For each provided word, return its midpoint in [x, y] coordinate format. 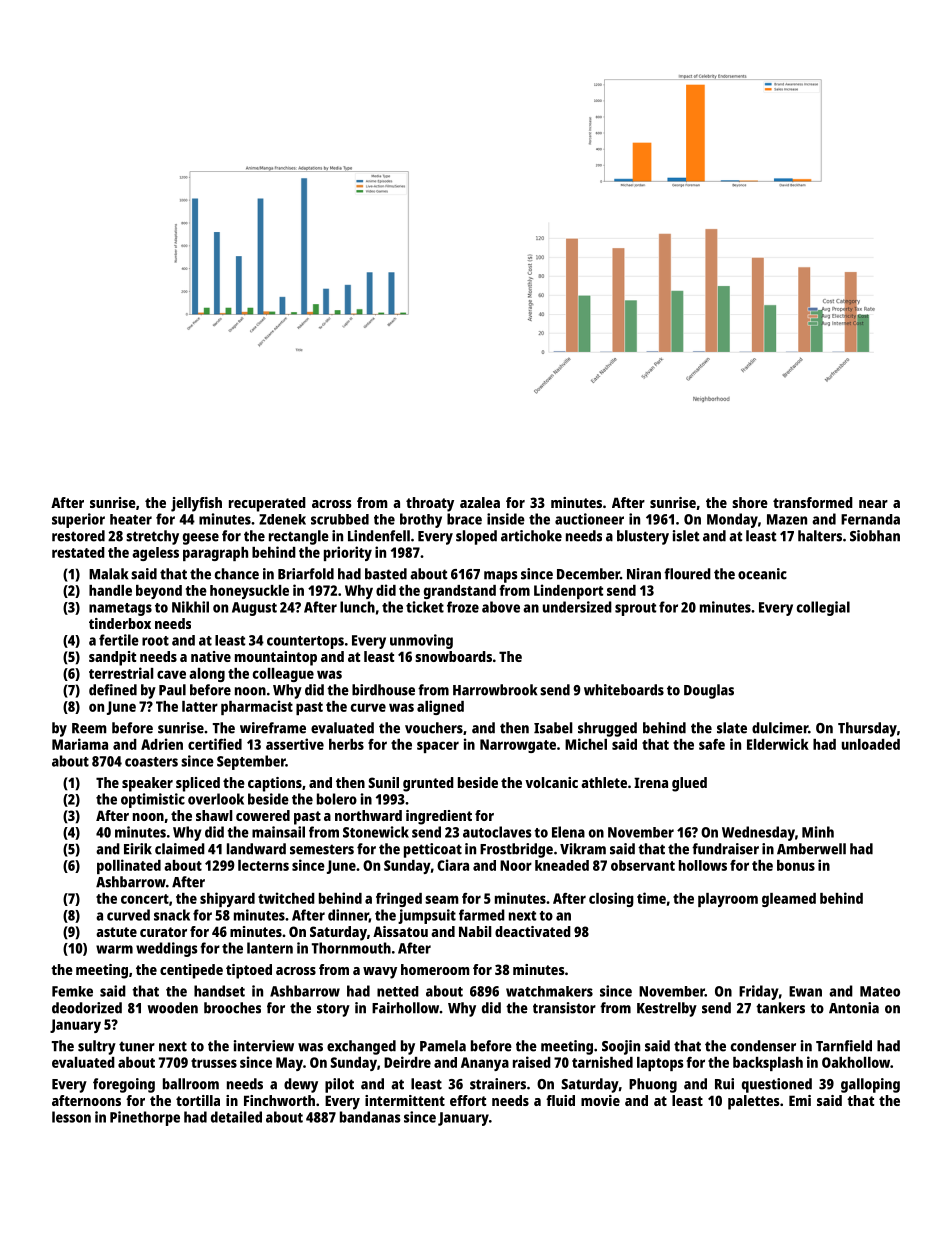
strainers [498, 1084]
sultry [97, 1047]
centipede [191, 971]
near [873, 504]
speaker [147, 784]
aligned [440, 707]
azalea [480, 502]
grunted [428, 784]
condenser [763, 1046]
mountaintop [276, 658]
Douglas [709, 691]
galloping [870, 1085]
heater [131, 519]
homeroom [435, 969]
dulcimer [780, 728]
